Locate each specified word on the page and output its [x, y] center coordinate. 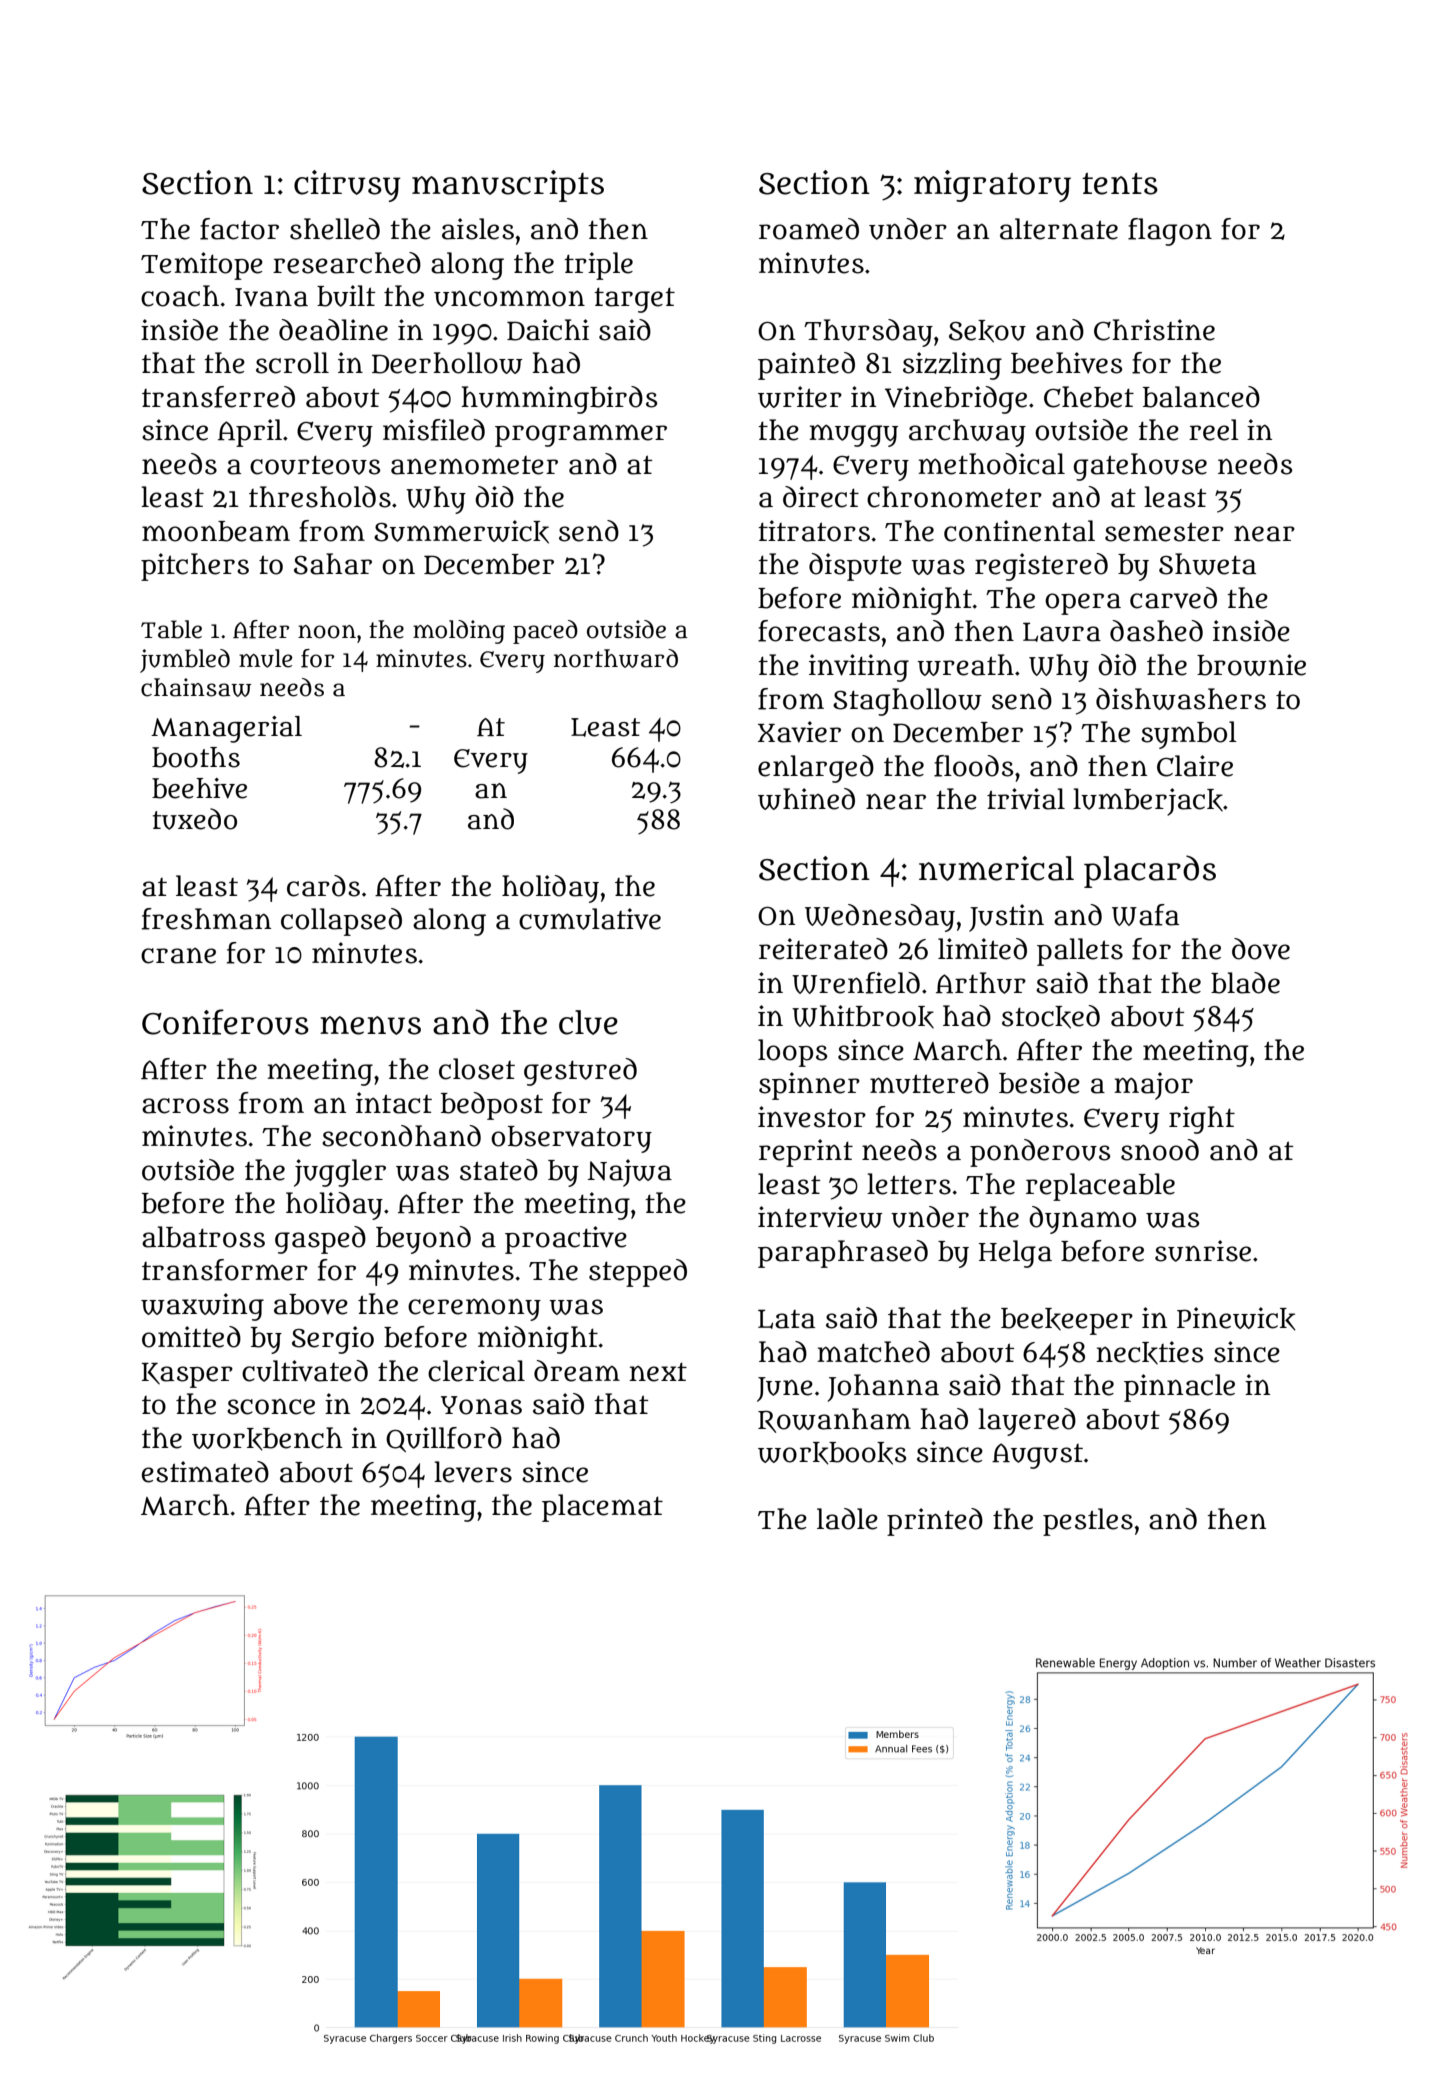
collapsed [341, 922]
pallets [1080, 952]
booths [196, 757]
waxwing [202, 1307]
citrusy [347, 186]
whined [806, 799]
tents [1120, 184]
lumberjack [1148, 802]
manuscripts [508, 186]
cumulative [590, 919]
